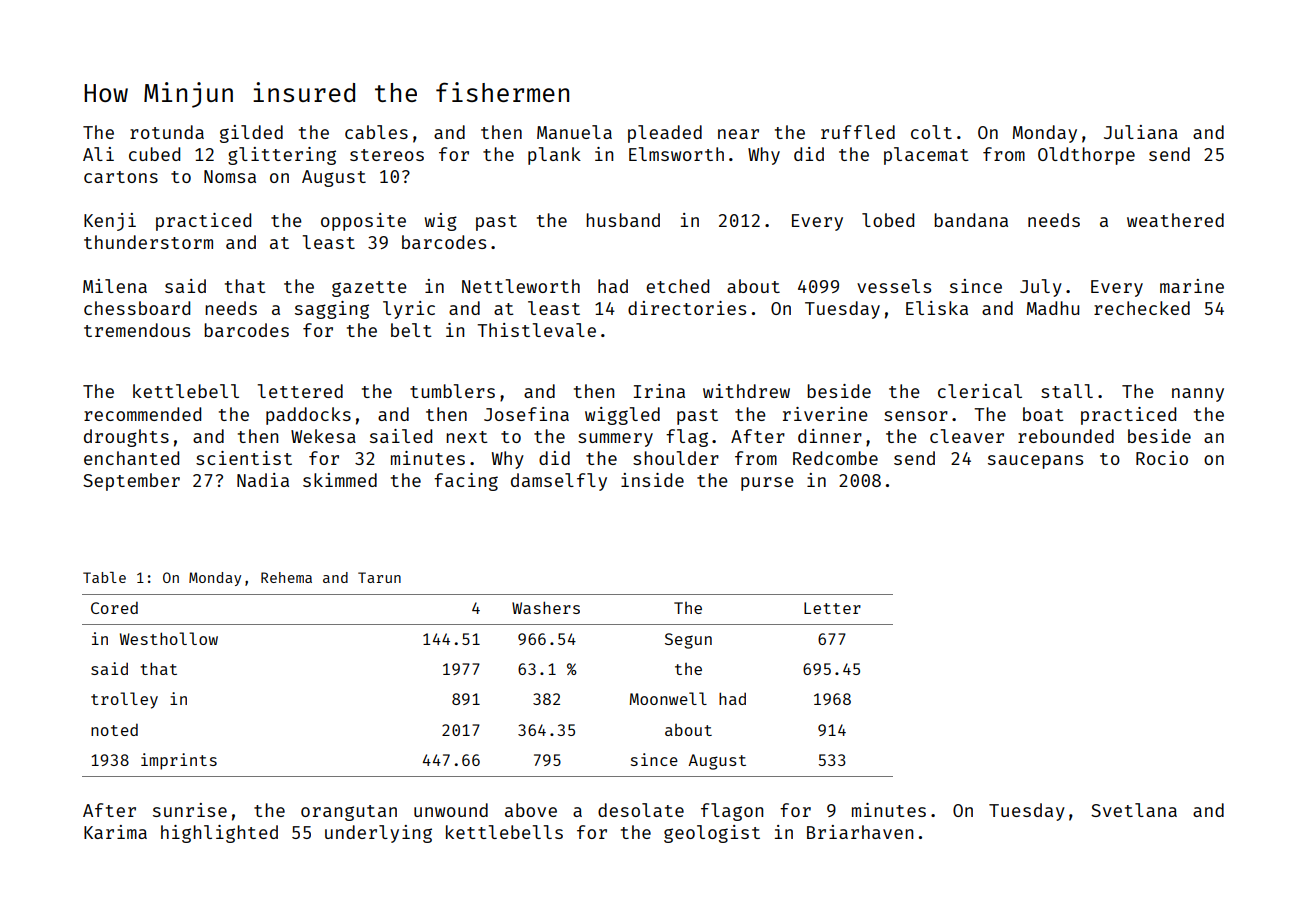 The height and width of the image is (924, 1308). Describe the element at coordinates (124, 700) in the image. I see `trolley` at that location.
